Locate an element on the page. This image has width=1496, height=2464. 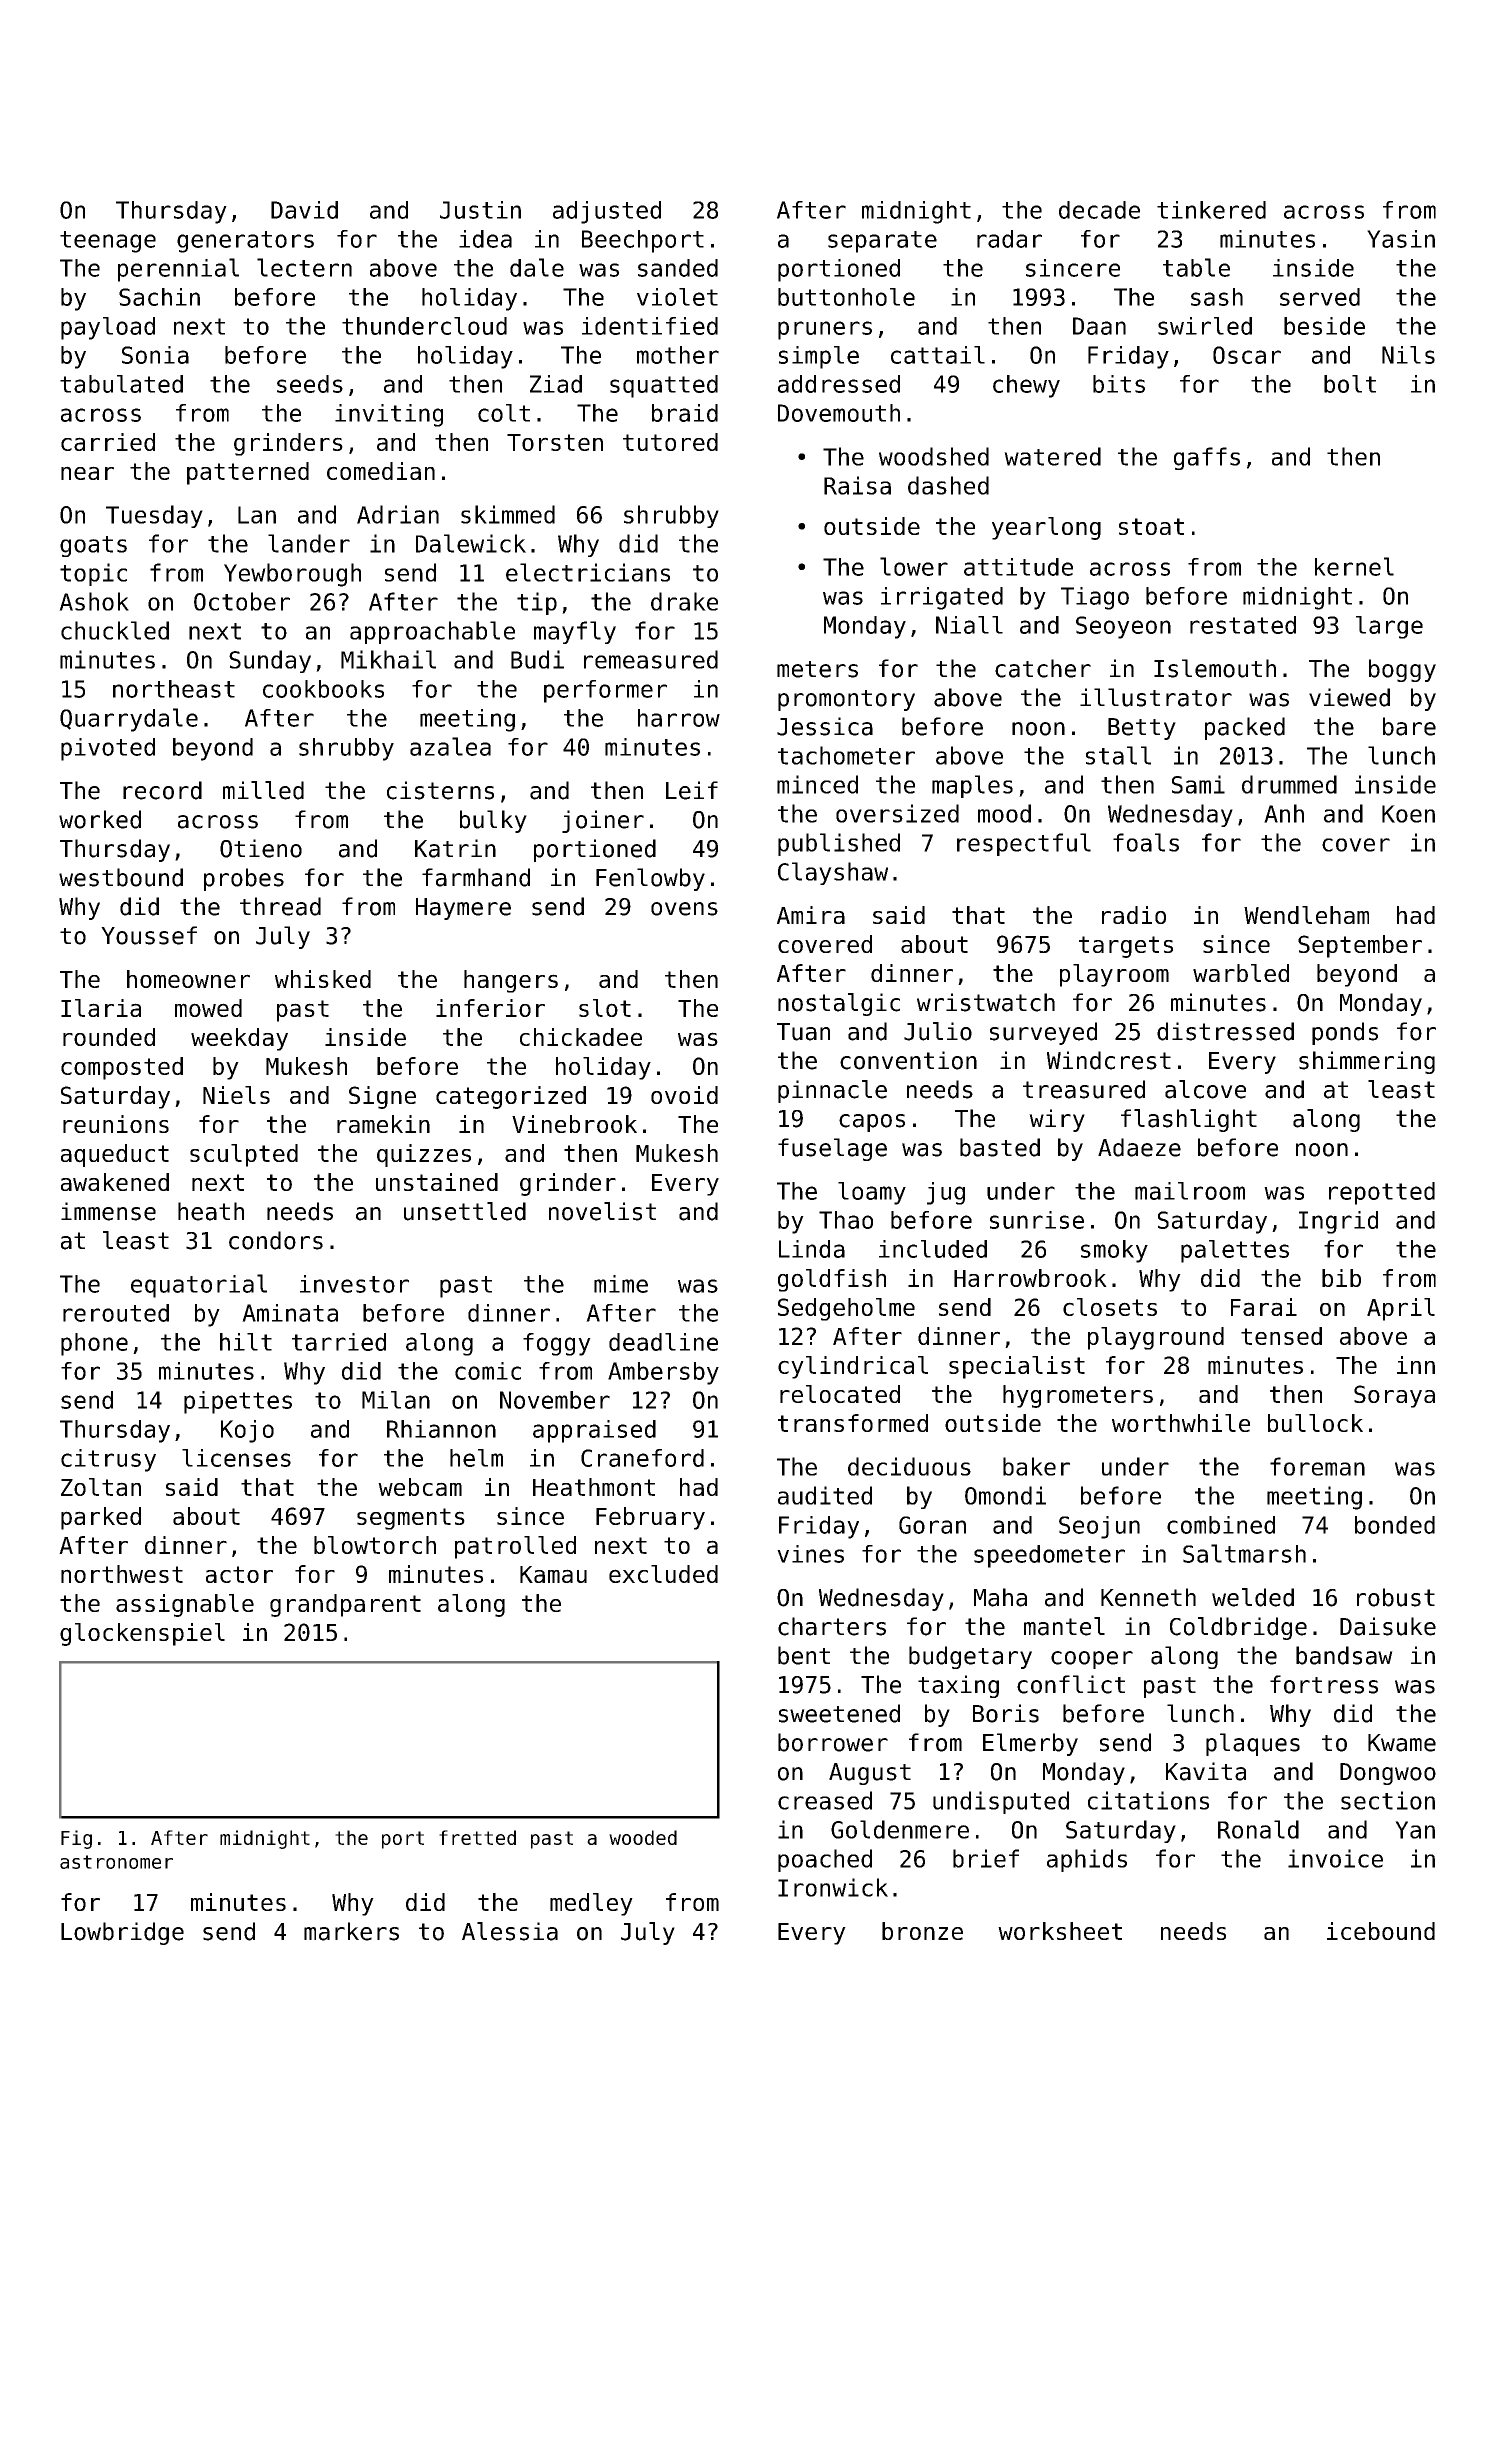
mime is located at coordinates (621, 1284).
